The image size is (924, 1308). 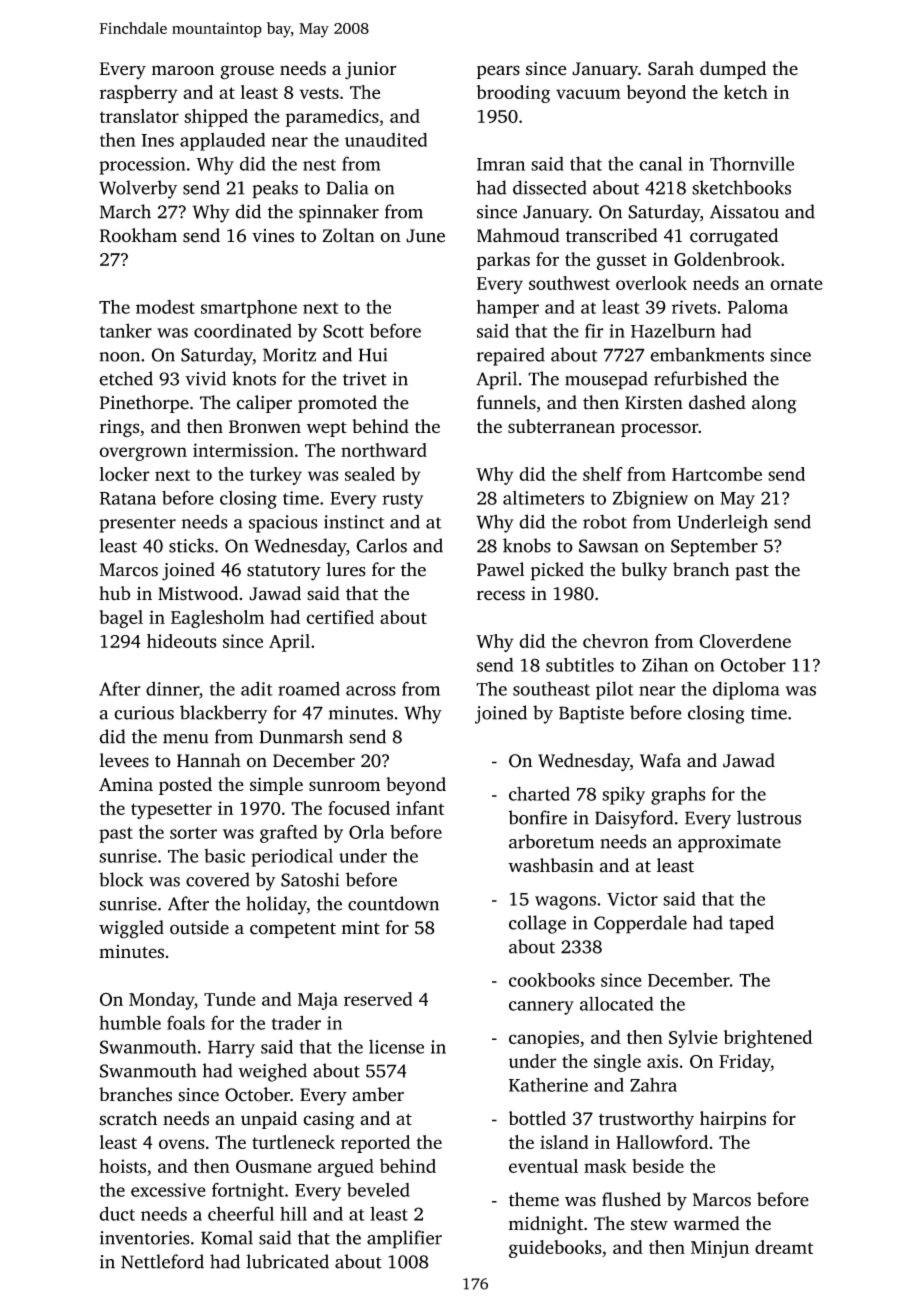 I want to click on ovens, so click(x=182, y=1144).
